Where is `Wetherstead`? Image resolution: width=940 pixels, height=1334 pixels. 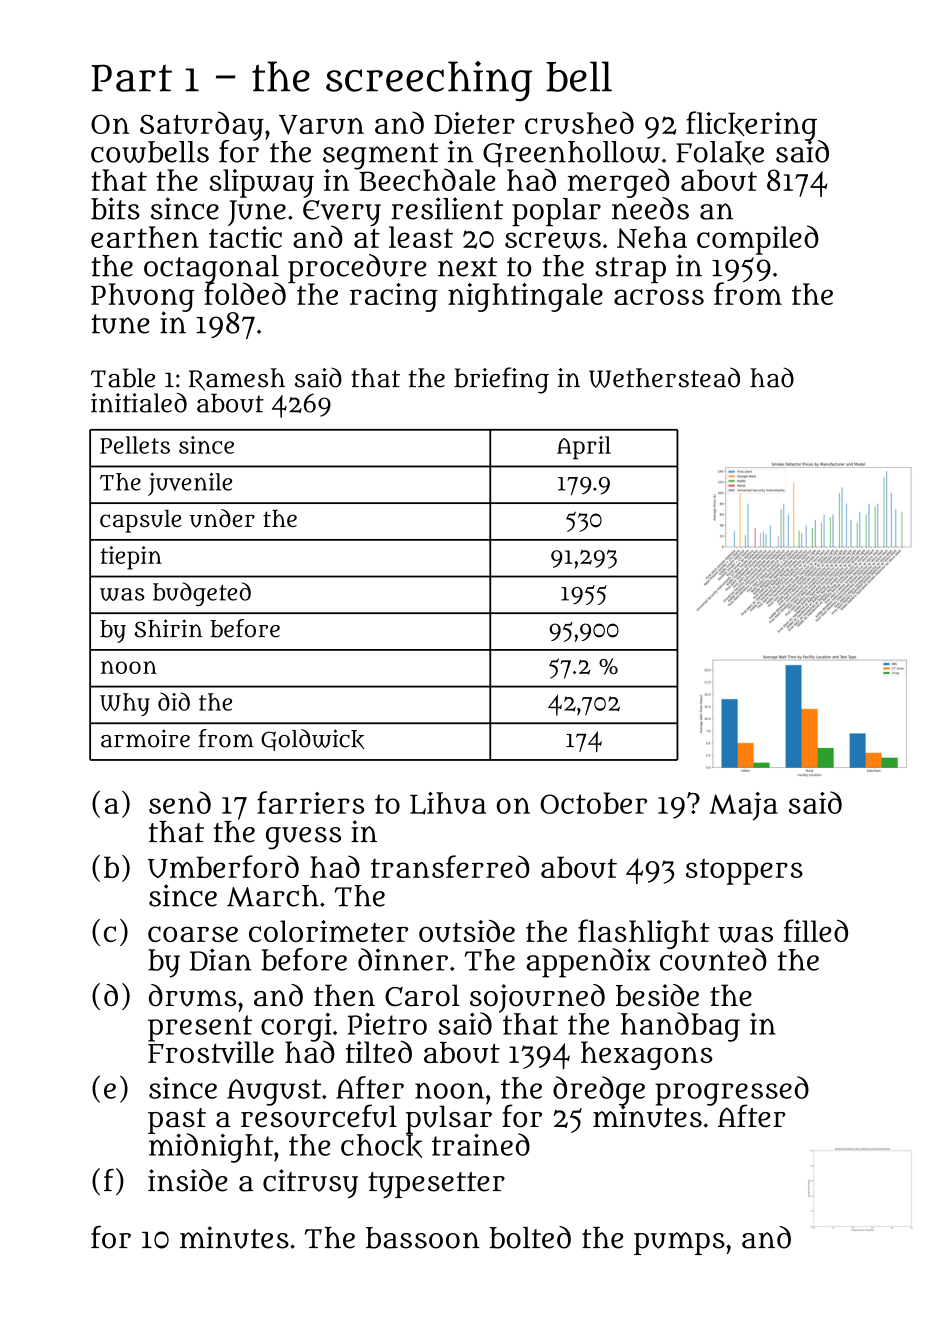
Wetherstead is located at coordinates (664, 377).
